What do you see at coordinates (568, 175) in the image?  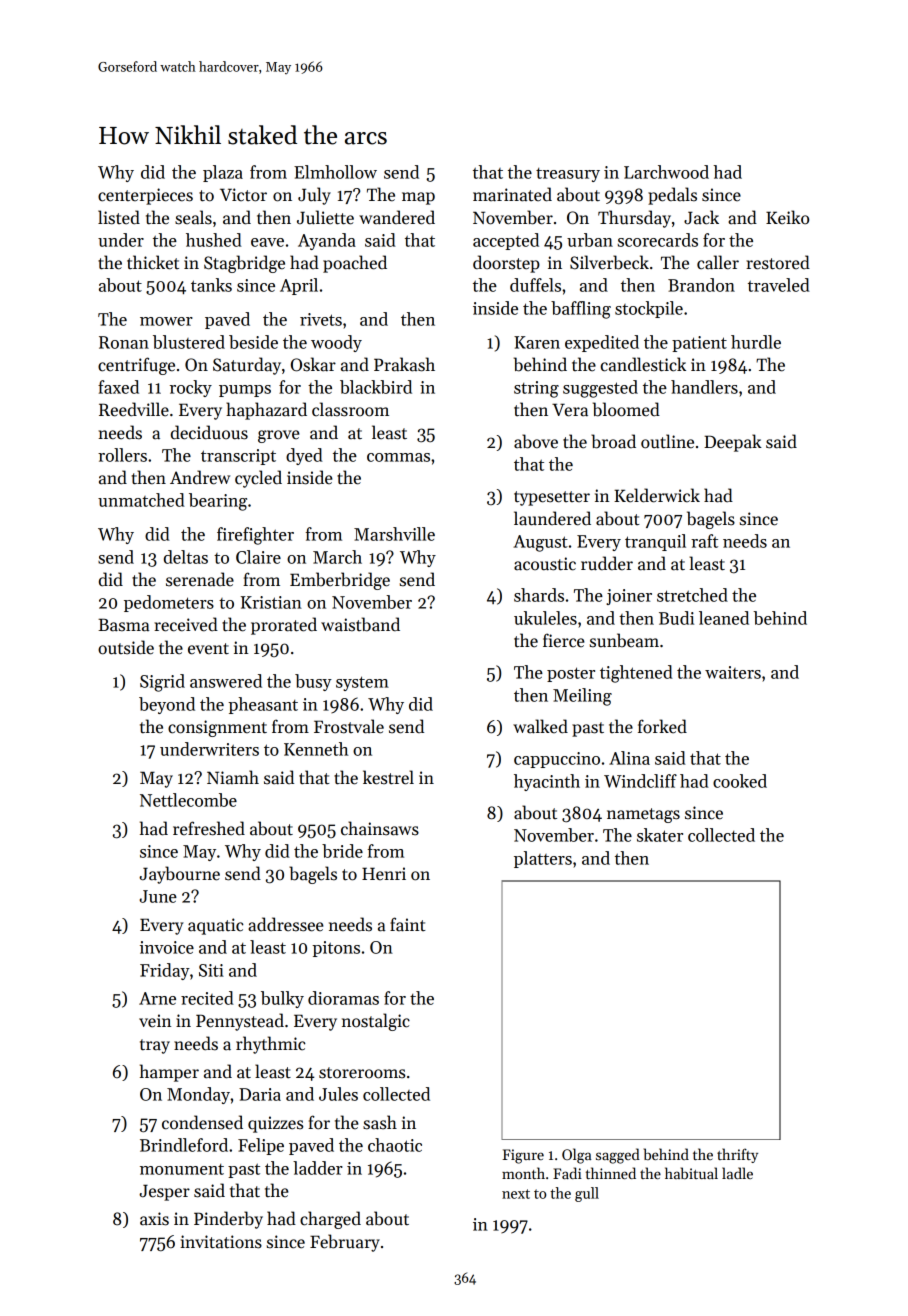 I see `treasury` at bounding box center [568, 175].
